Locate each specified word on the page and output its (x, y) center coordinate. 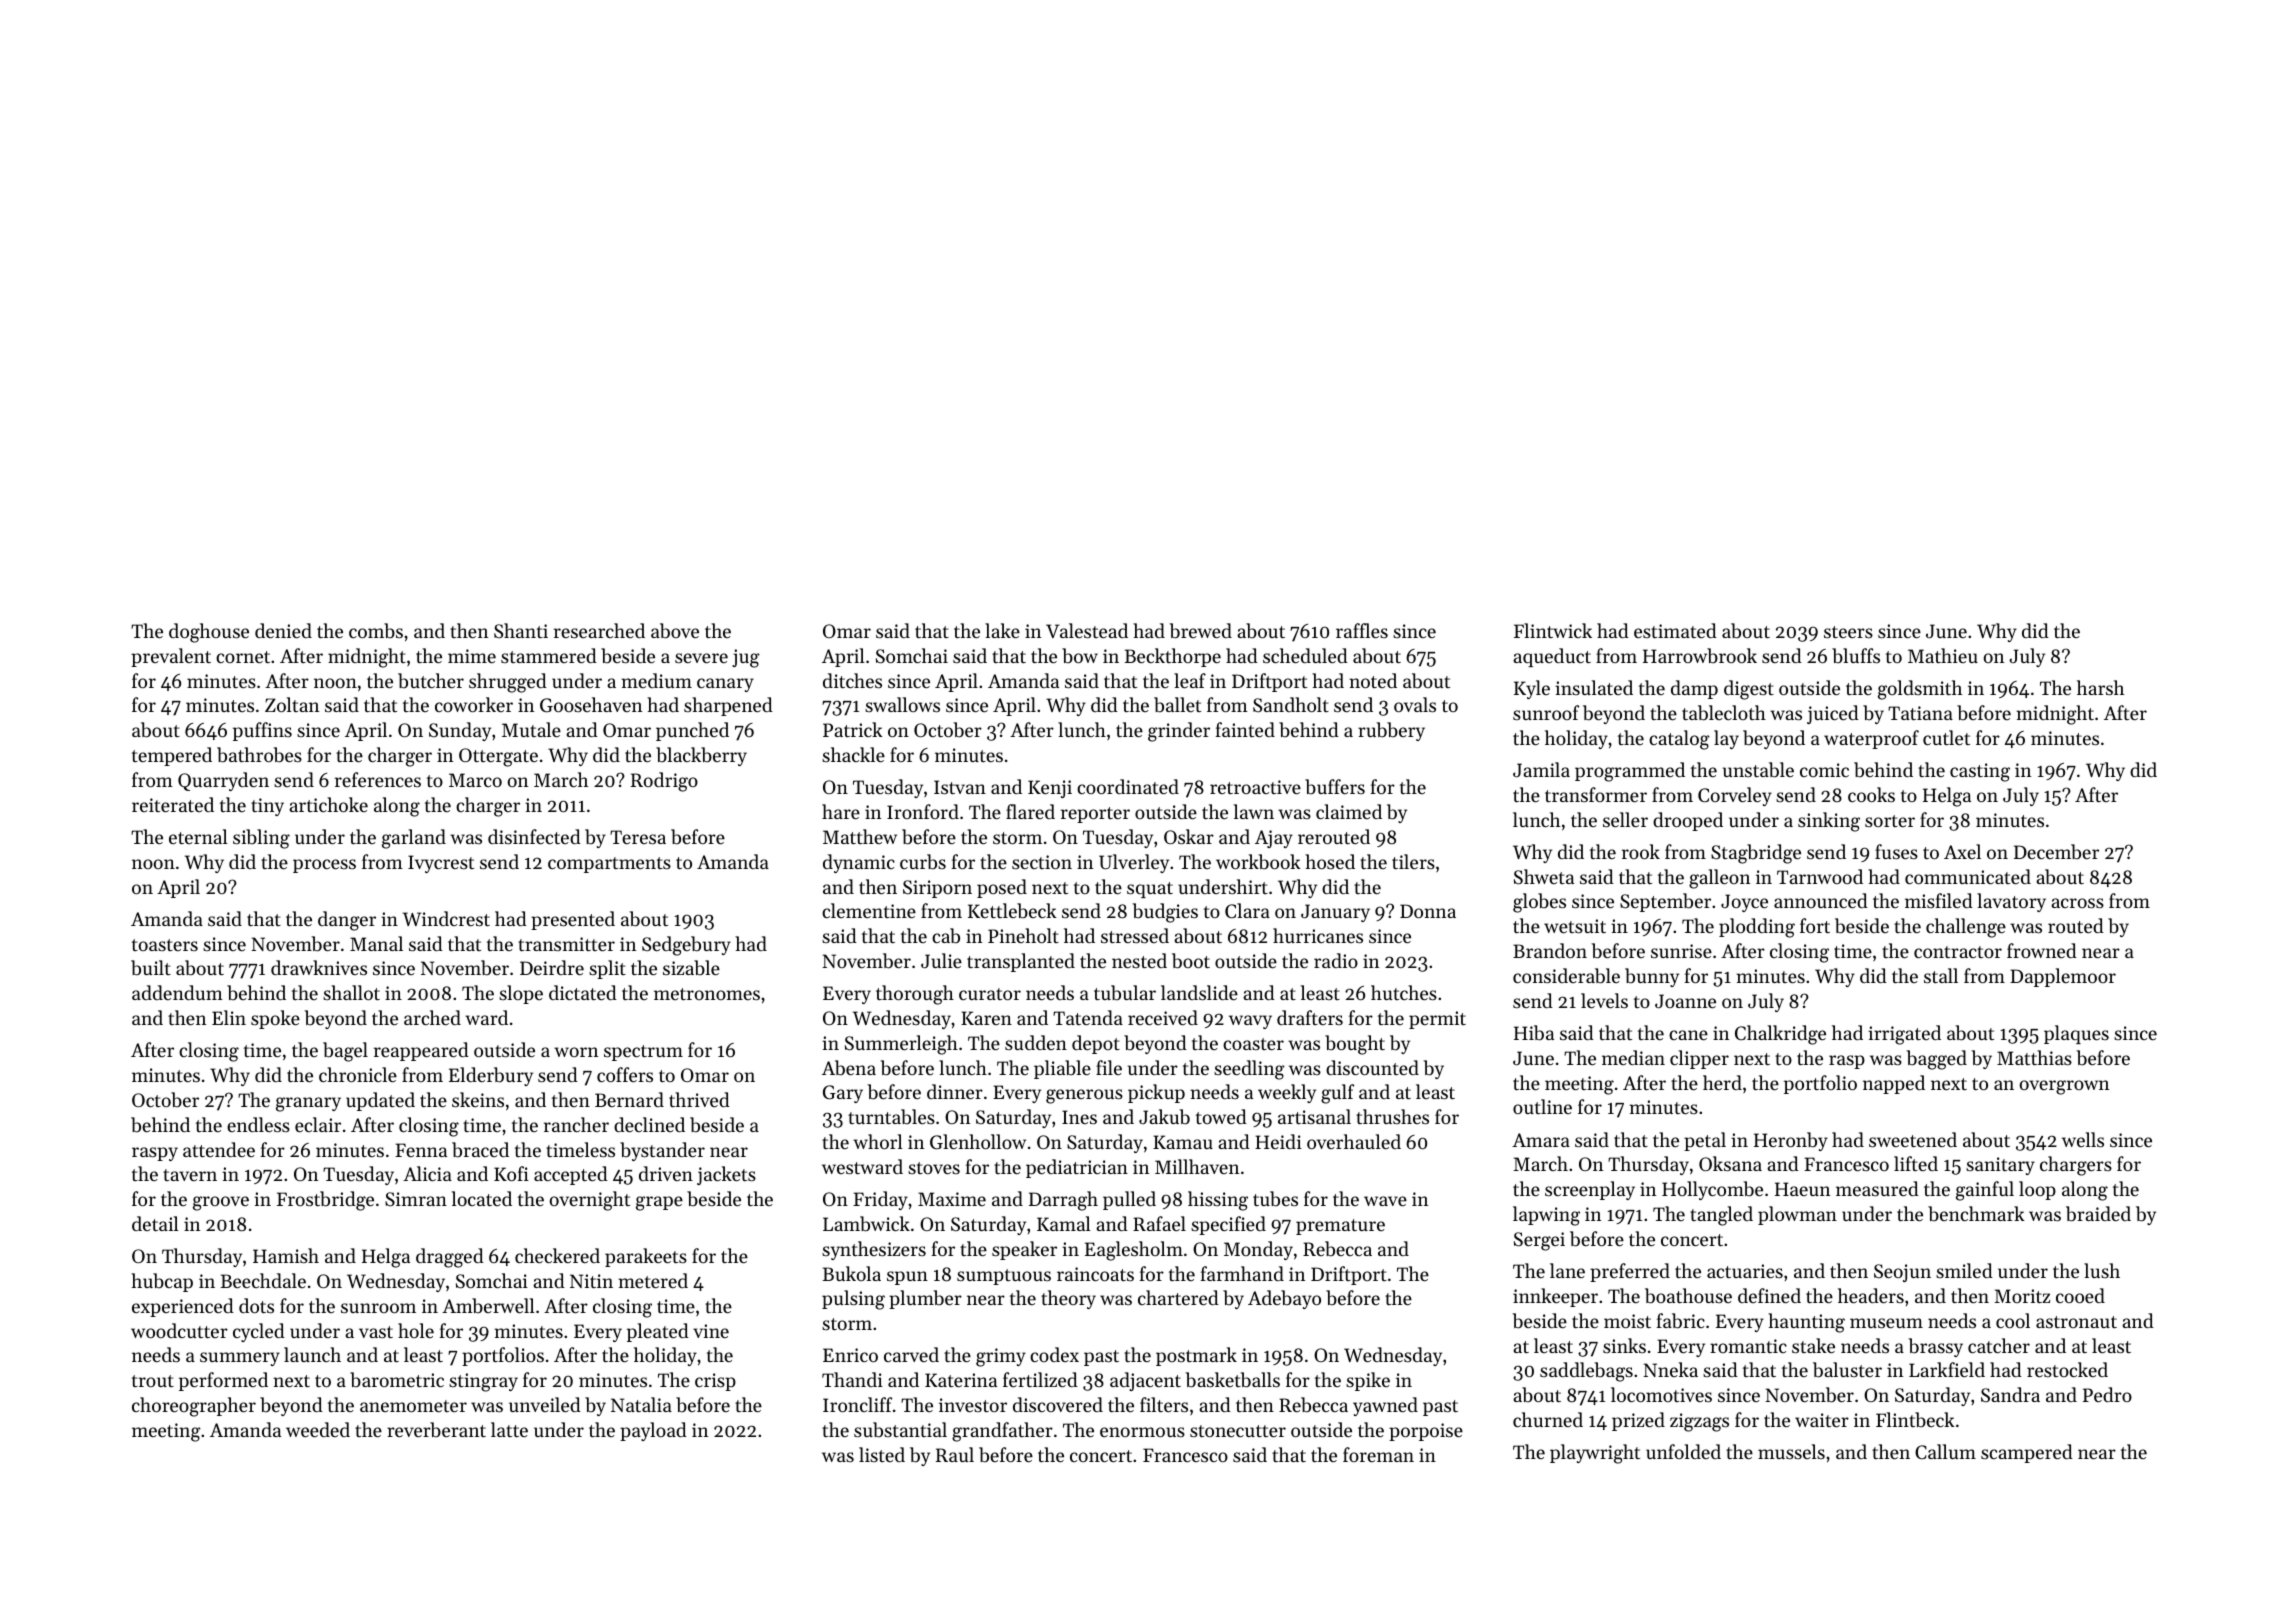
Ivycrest (441, 864)
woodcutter (179, 1330)
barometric (397, 1379)
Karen (986, 1018)
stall (1941, 975)
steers (1848, 632)
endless (258, 1124)
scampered (2027, 1453)
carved (911, 1354)
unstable (1758, 770)
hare (841, 811)
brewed (1201, 631)
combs (376, 630)
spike (1368, 1381)
